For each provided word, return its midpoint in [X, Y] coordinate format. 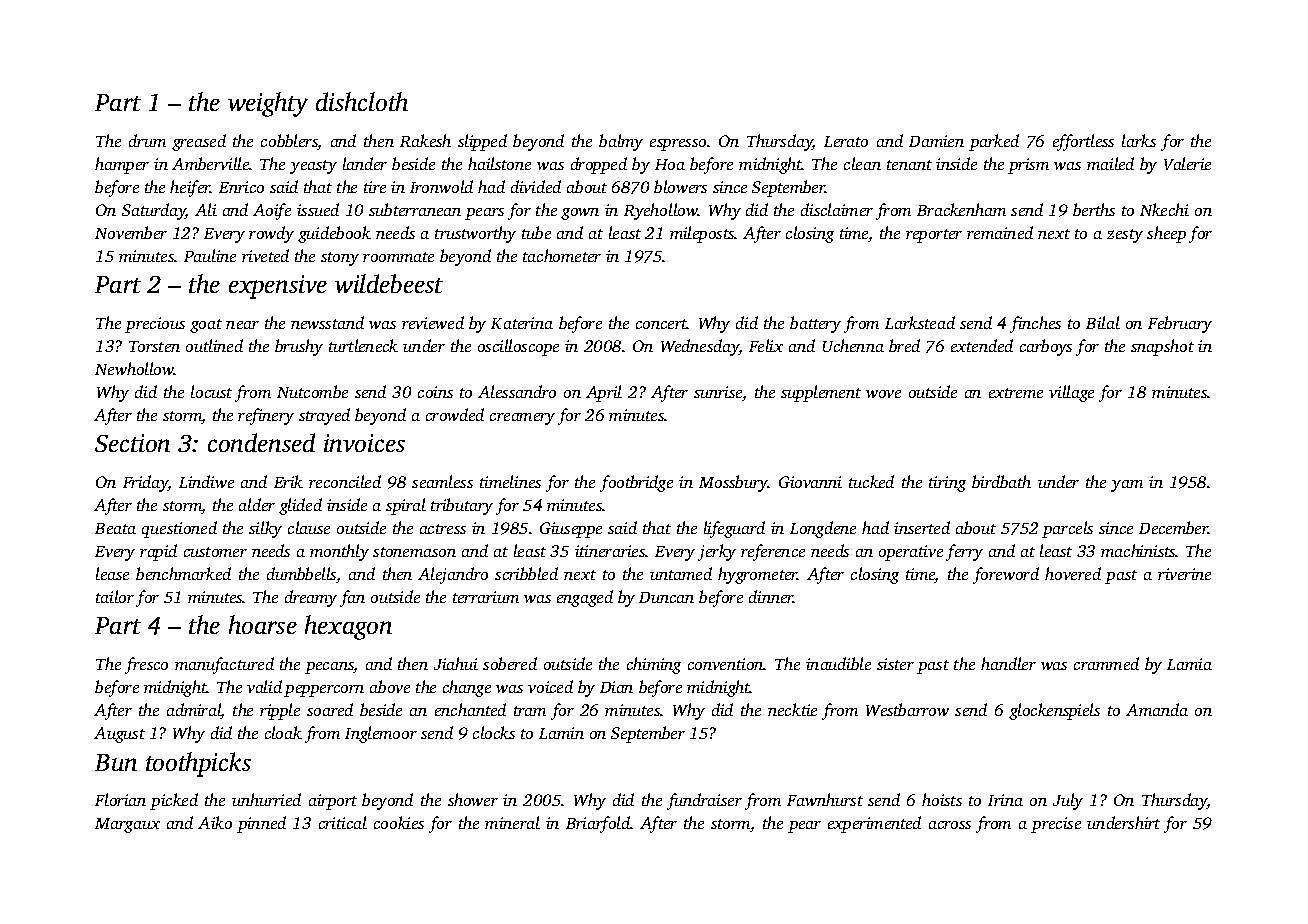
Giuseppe [571, 530]
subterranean [415, 209]
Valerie [1187, 163]
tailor [115, 596]
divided [536, 186]
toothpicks [198, 764]
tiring [947, 484]
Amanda [1157, 709]
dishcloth [362, 101]
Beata [115, 528]
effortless [1083, 142]
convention [726, 664]
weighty [268, 104]
